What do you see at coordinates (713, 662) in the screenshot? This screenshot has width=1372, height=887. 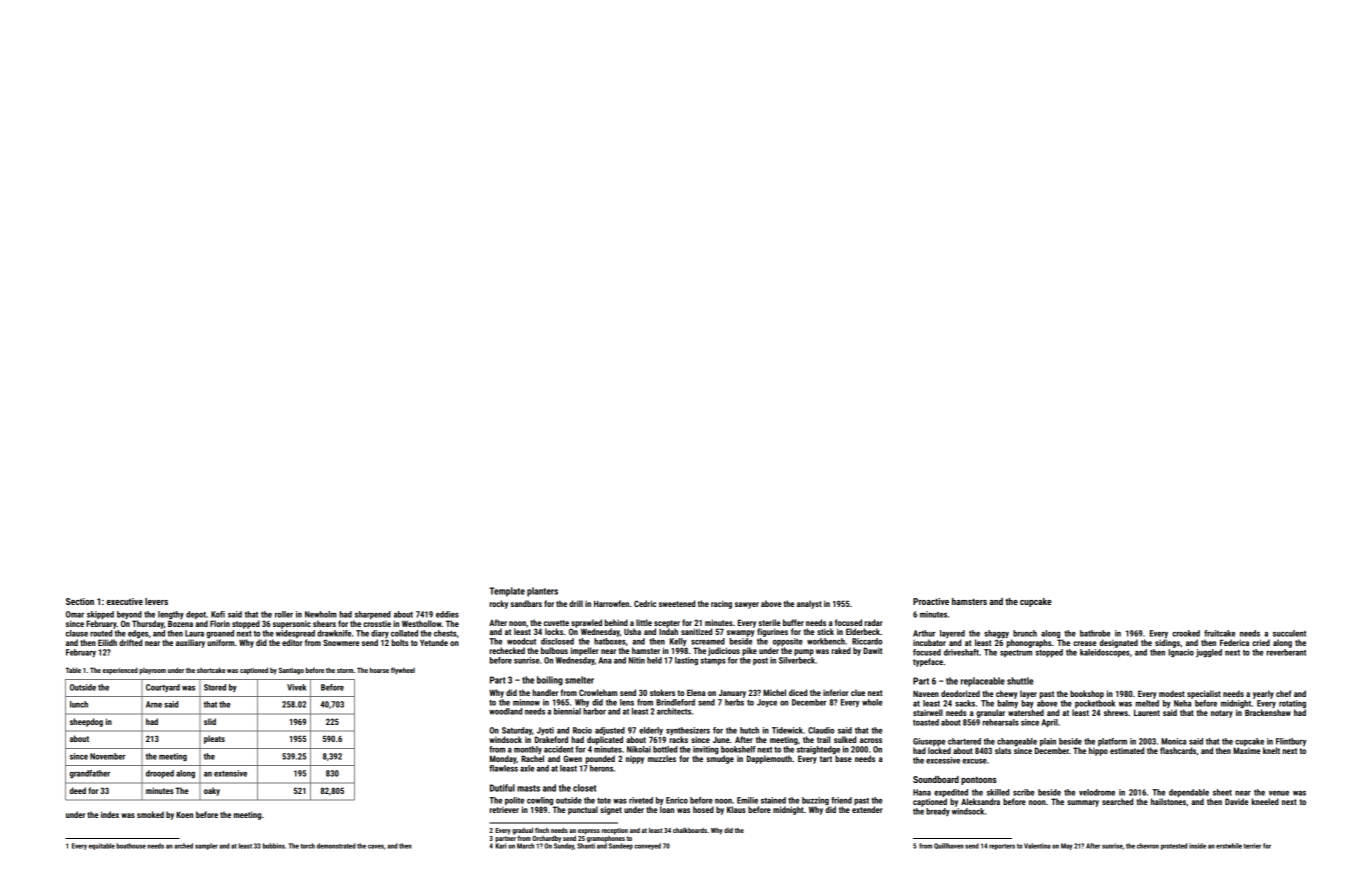 I see `stamps` at bounding box center [713, 662].
